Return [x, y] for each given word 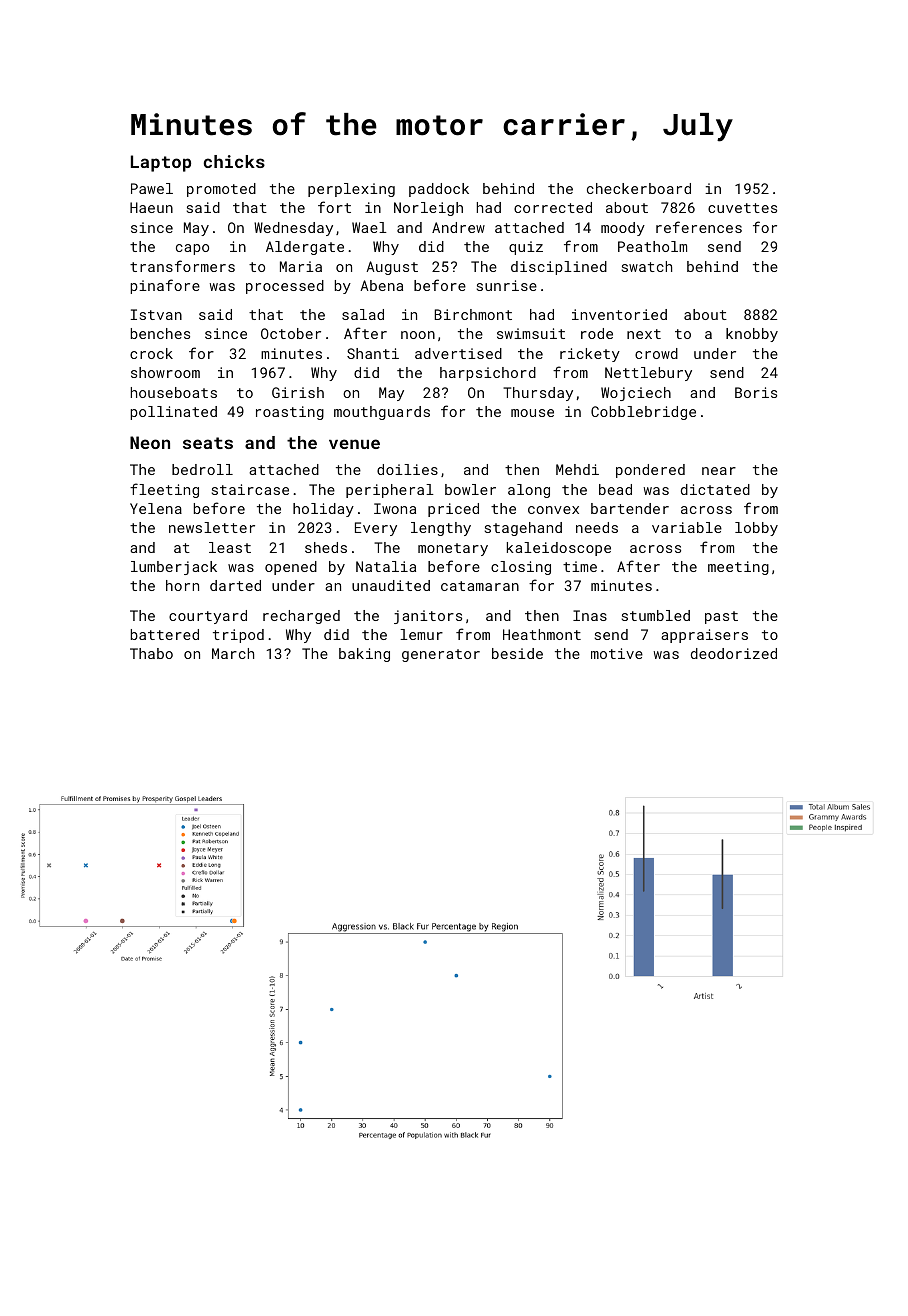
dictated [715, 489]
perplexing [351, 190]
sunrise [507, 285]
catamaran [480, 586]
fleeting [164, 490]
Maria [301, 266]
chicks [234, 161]
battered [165, 634]
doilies [407, 469]
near [719, 471]
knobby [752, 335]
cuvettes [742, 208]
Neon [150, 442]
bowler [470, 489]
